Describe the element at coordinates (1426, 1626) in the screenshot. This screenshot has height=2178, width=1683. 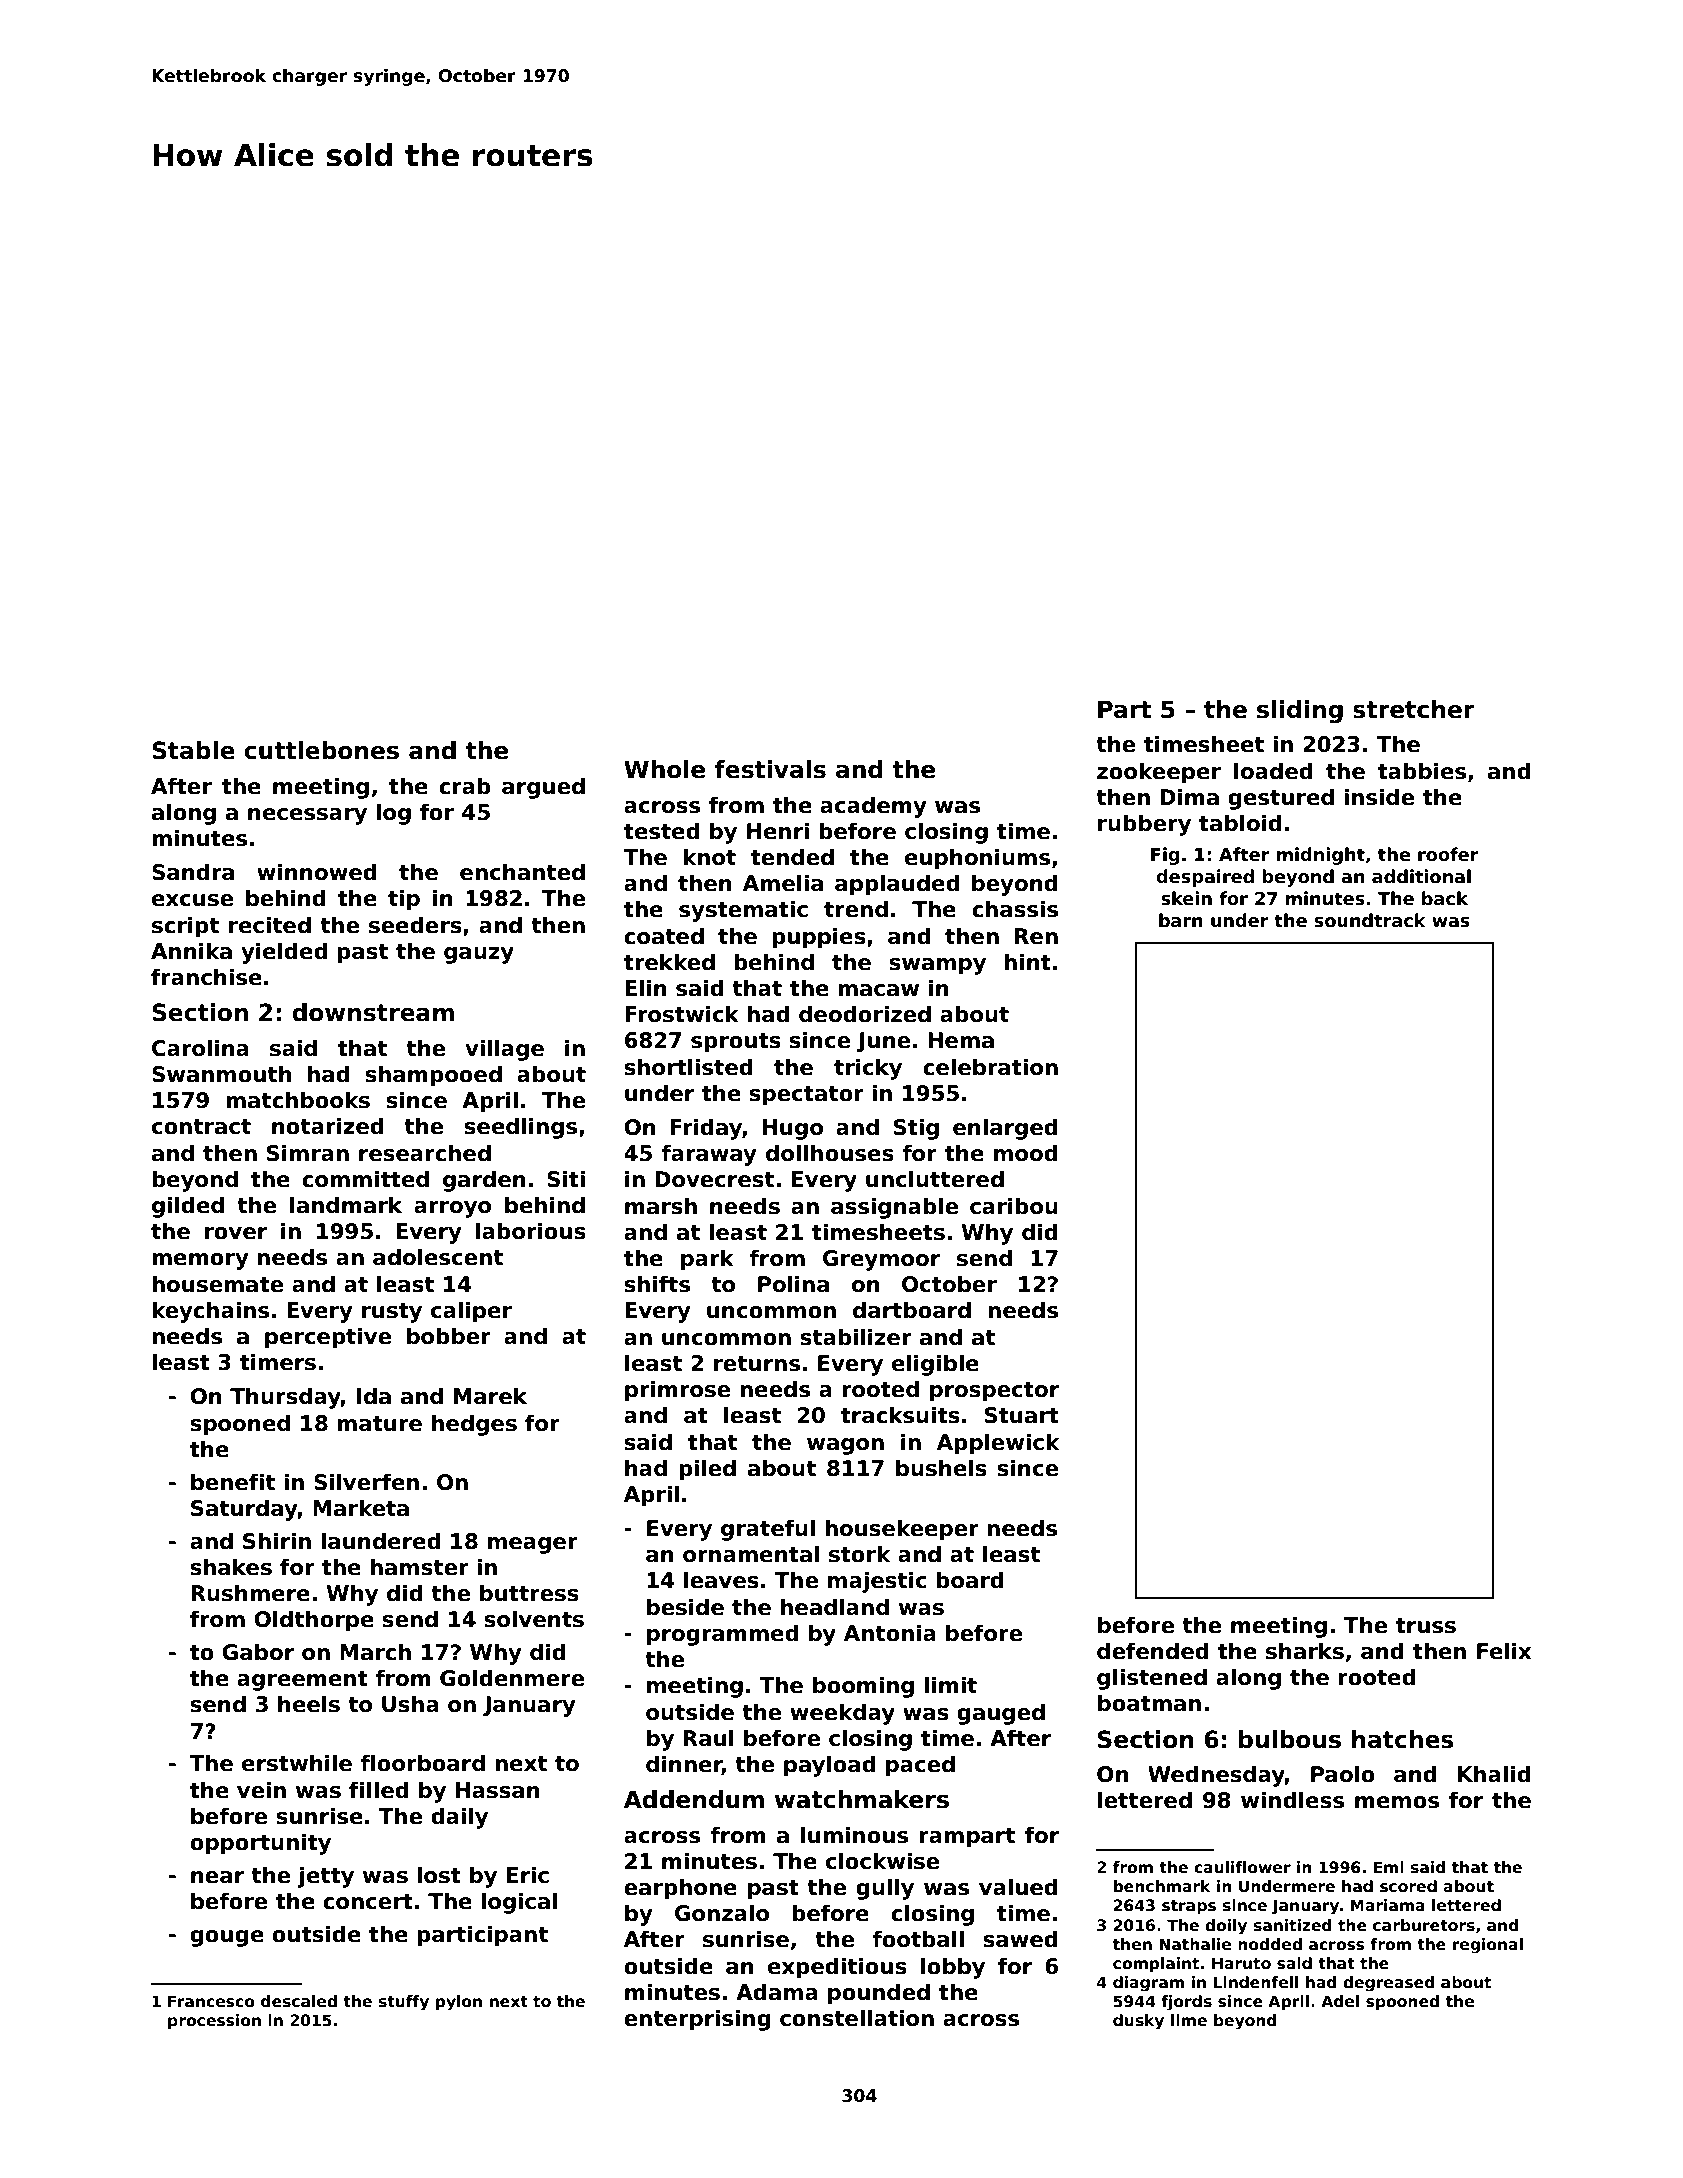
I see `truss` at that location.
